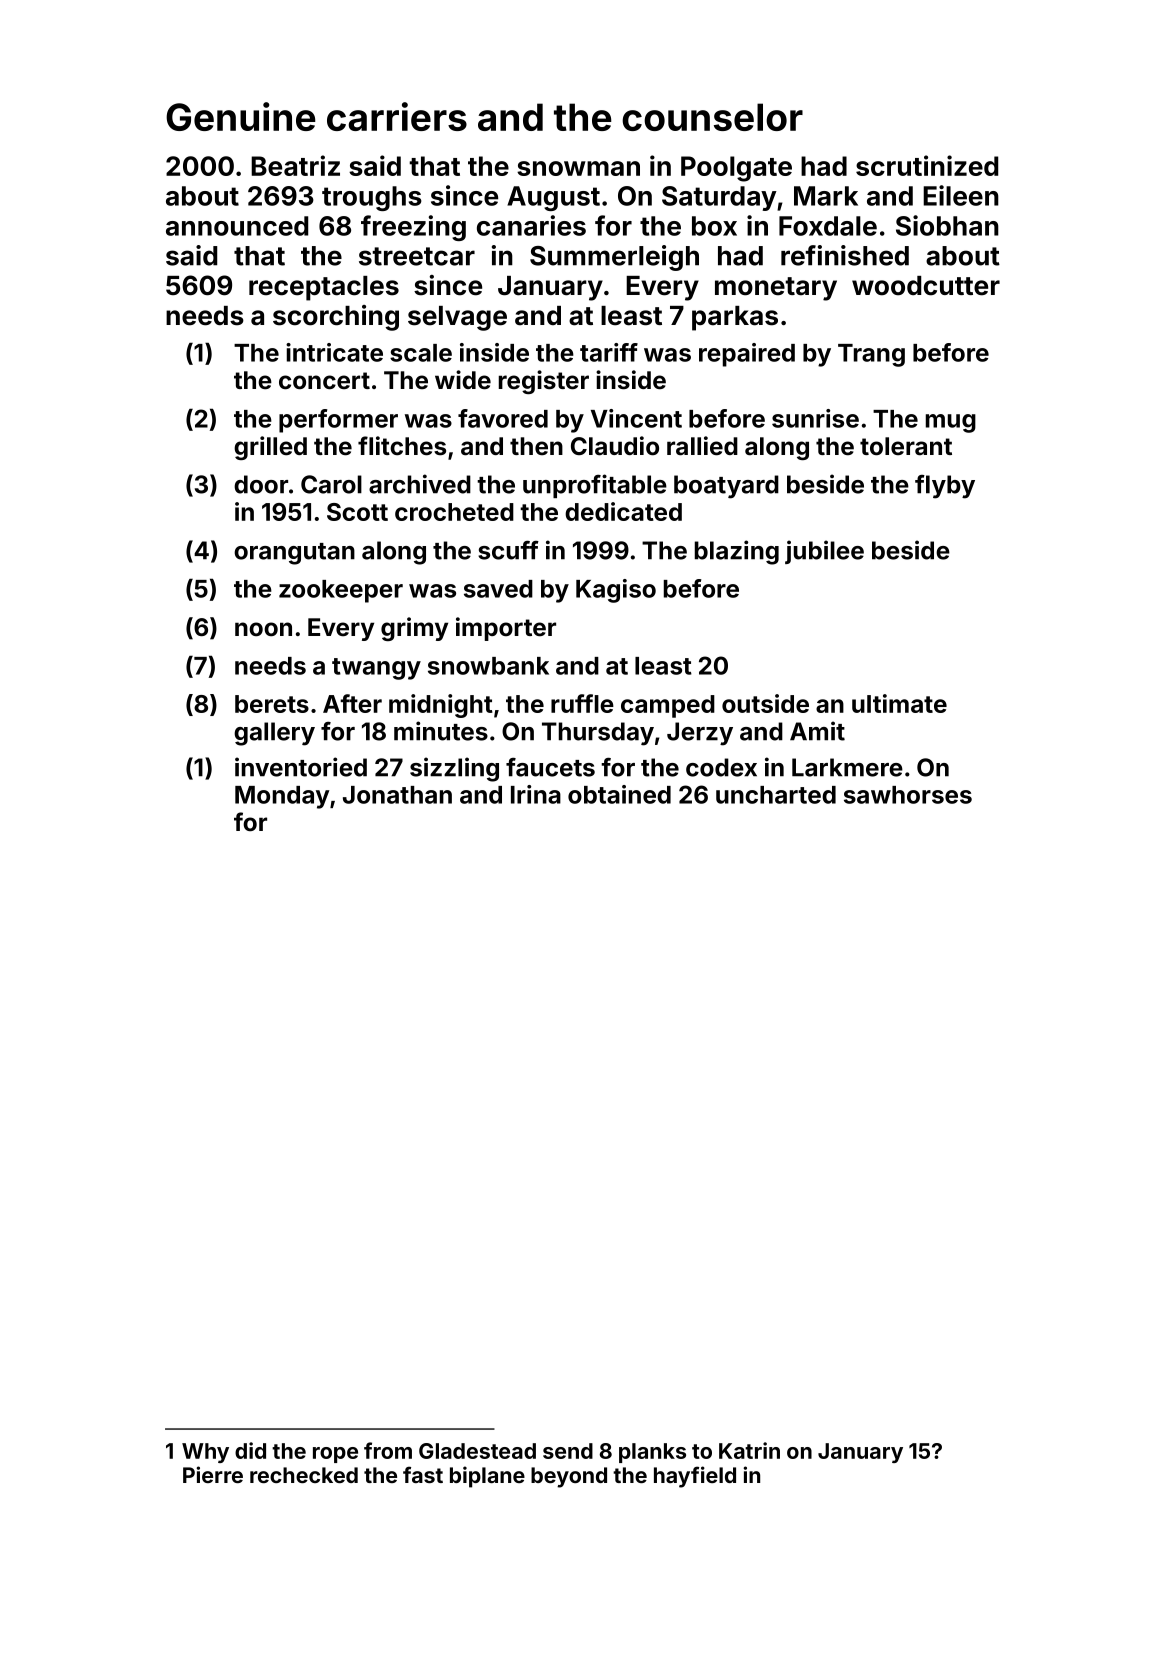  I want to click on flyby, so click(945, 487).
